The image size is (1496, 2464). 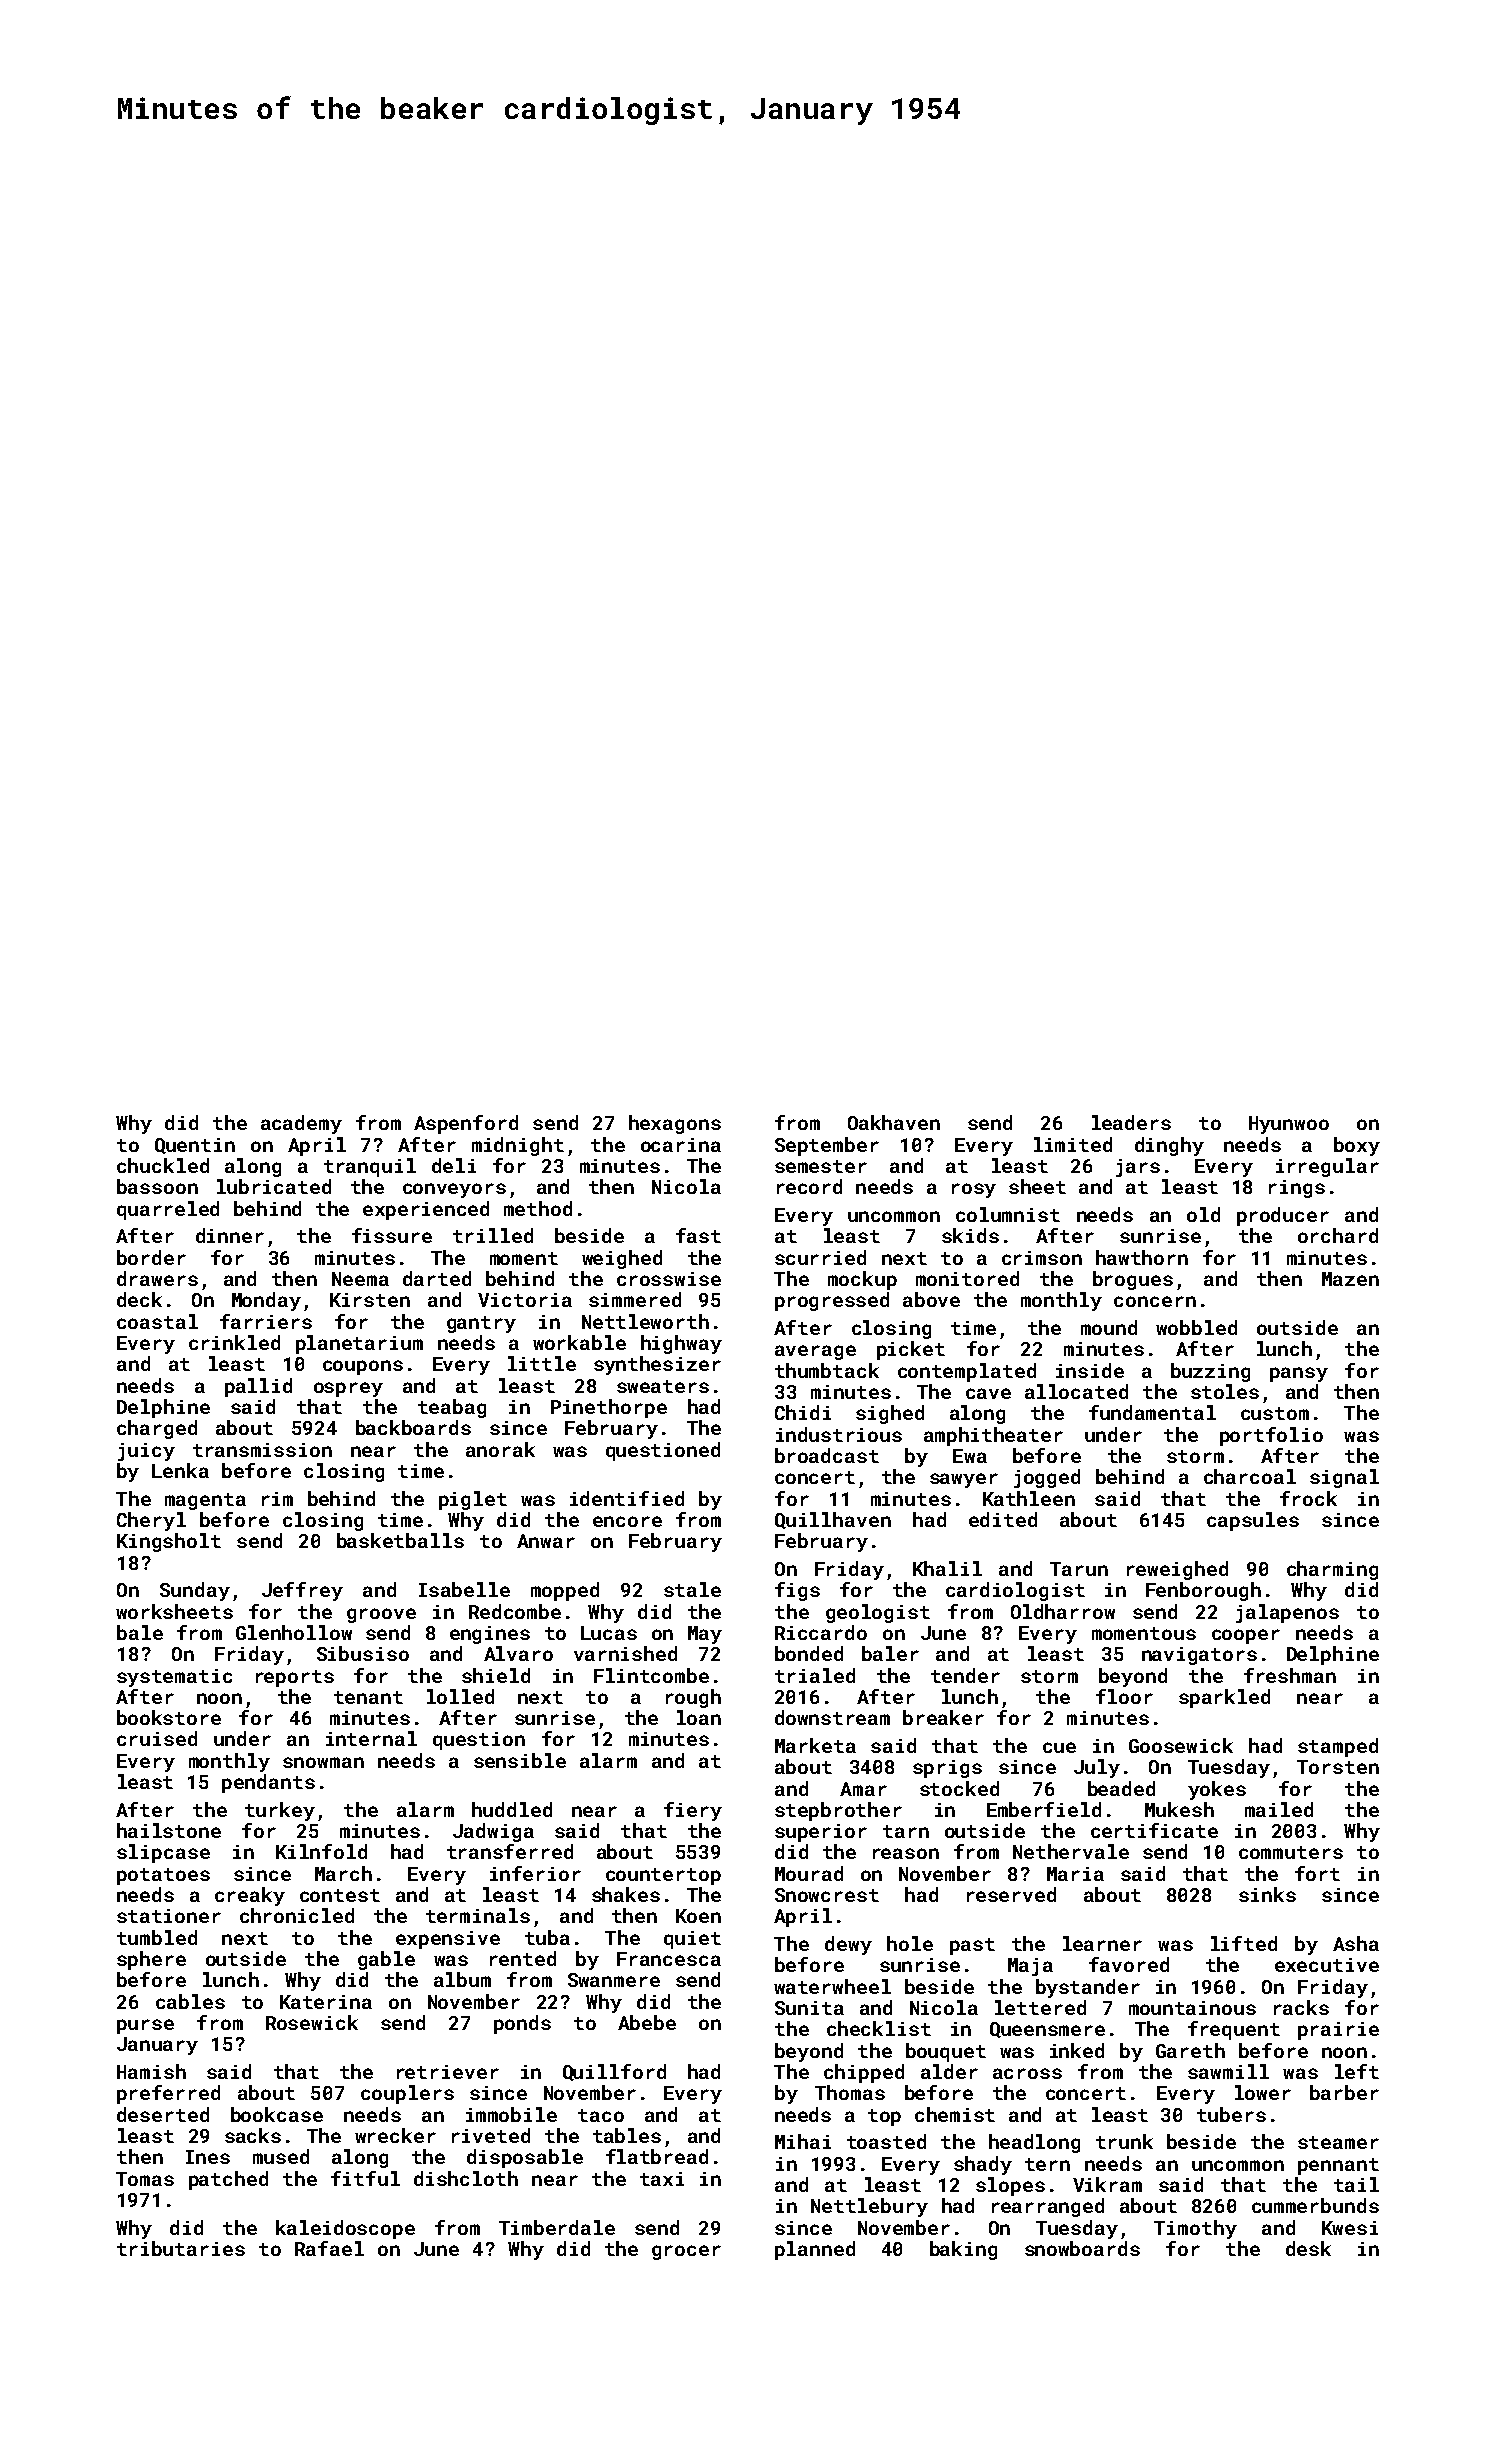 What do you see at coordinates (894, 1122) in the screenshot?
I see `Oakhaven` at bounding box center [894, 1122].
